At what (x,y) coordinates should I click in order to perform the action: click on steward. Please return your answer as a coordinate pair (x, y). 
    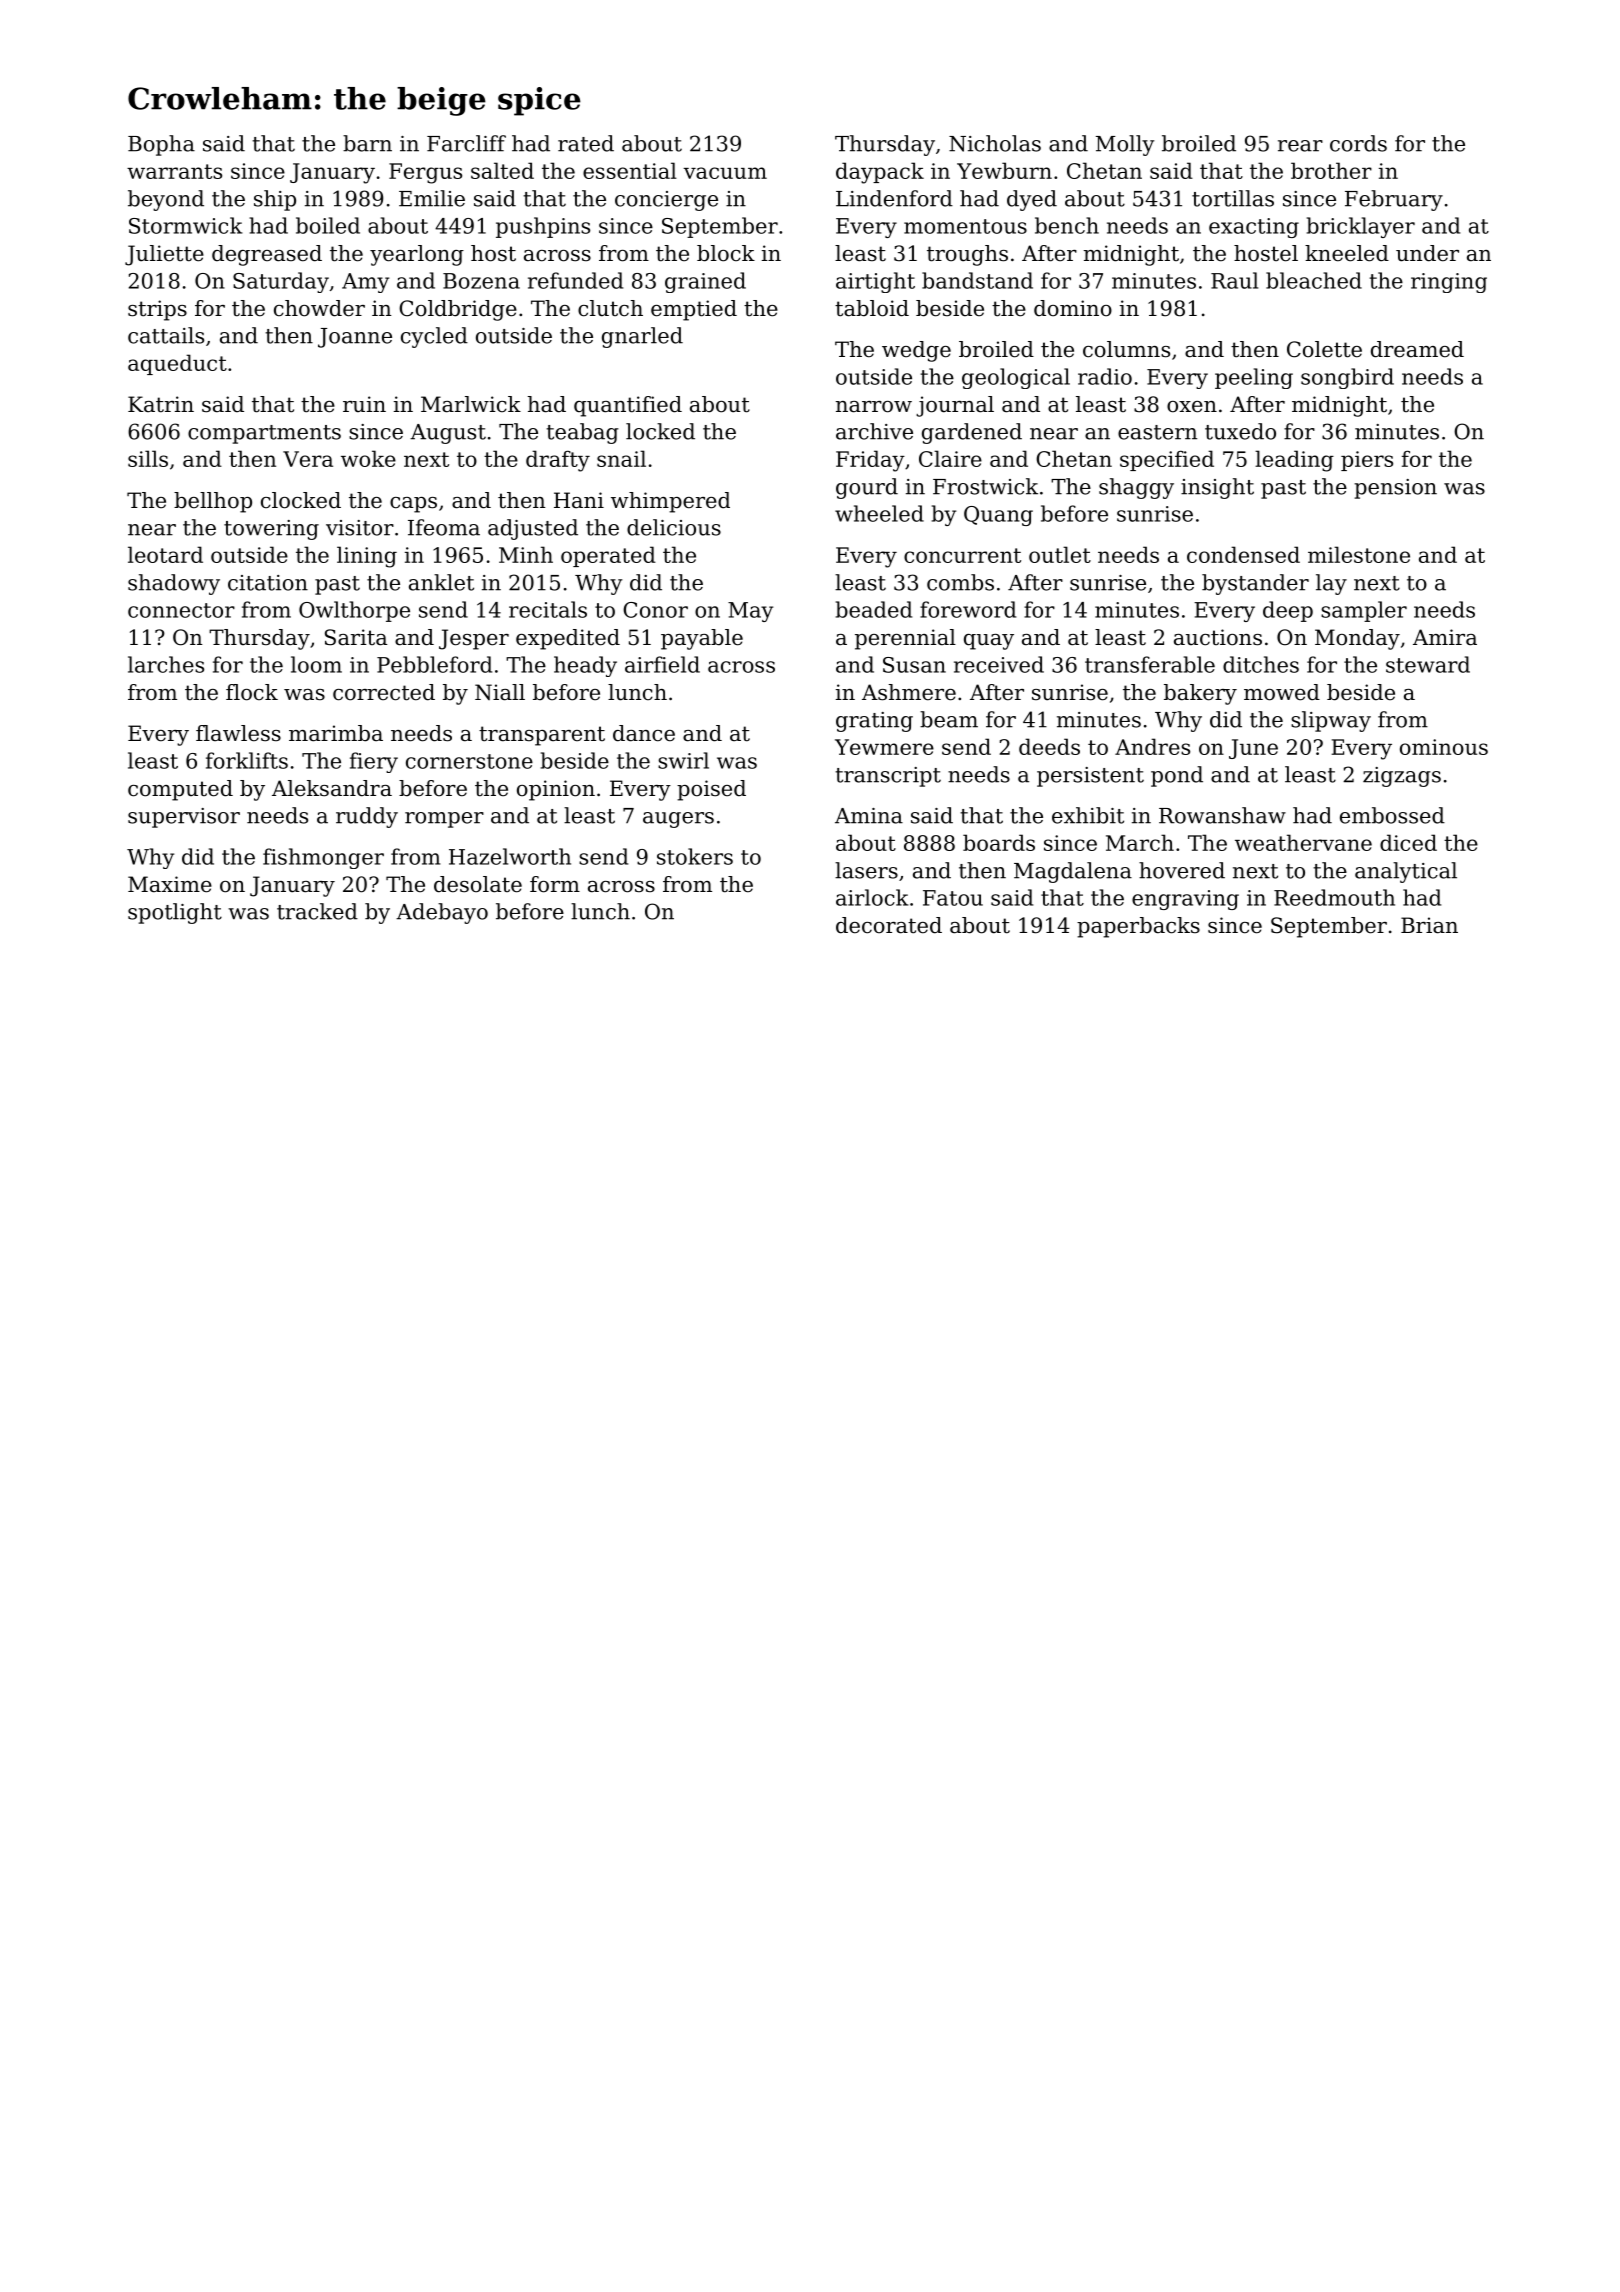
    Looking at the image, I should click on (1428, 664).
